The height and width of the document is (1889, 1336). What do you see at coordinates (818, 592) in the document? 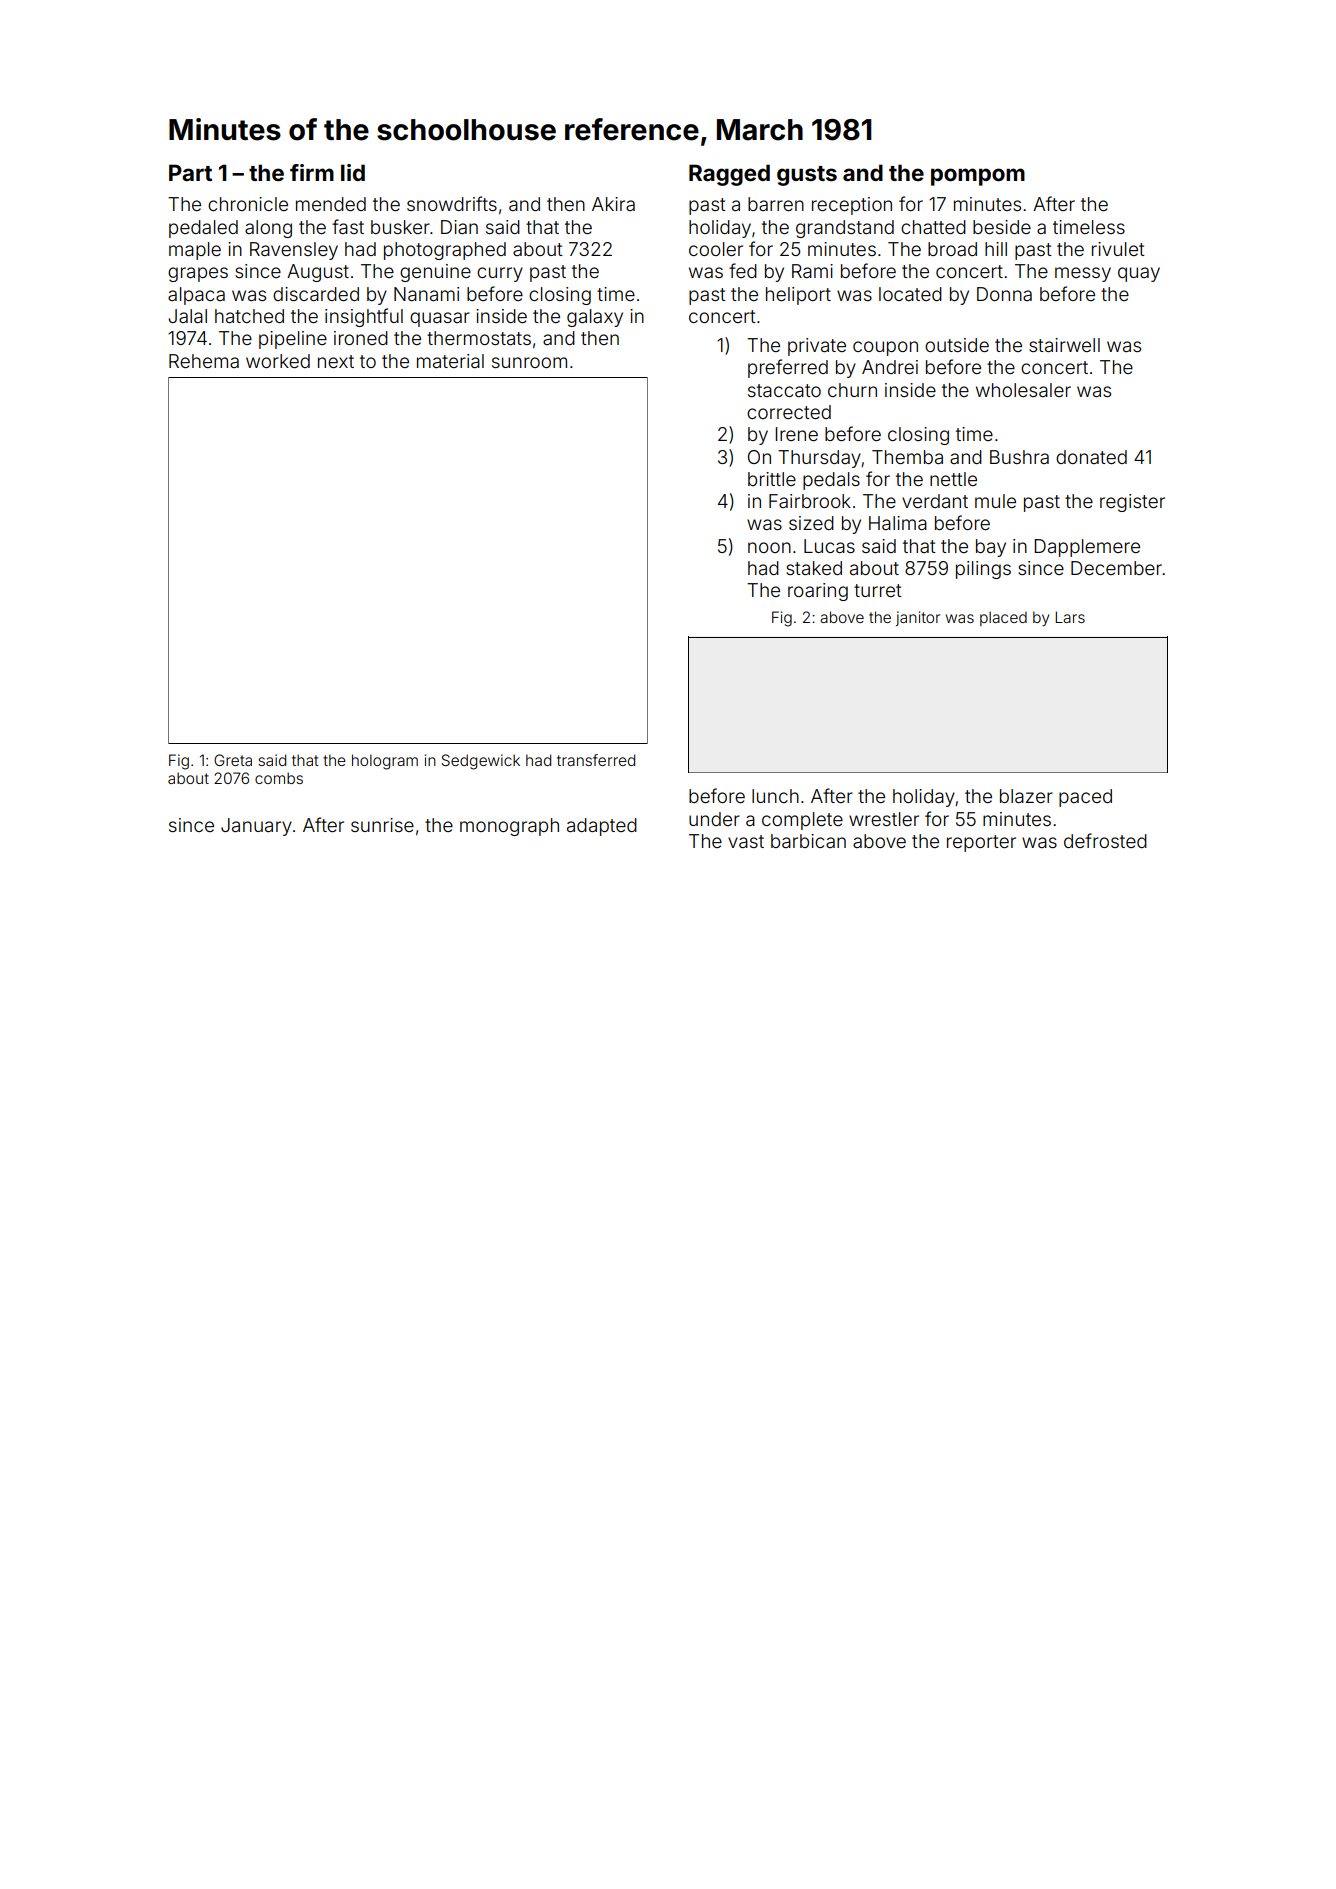
I see `roaring` at bounding box center [818, 592].
